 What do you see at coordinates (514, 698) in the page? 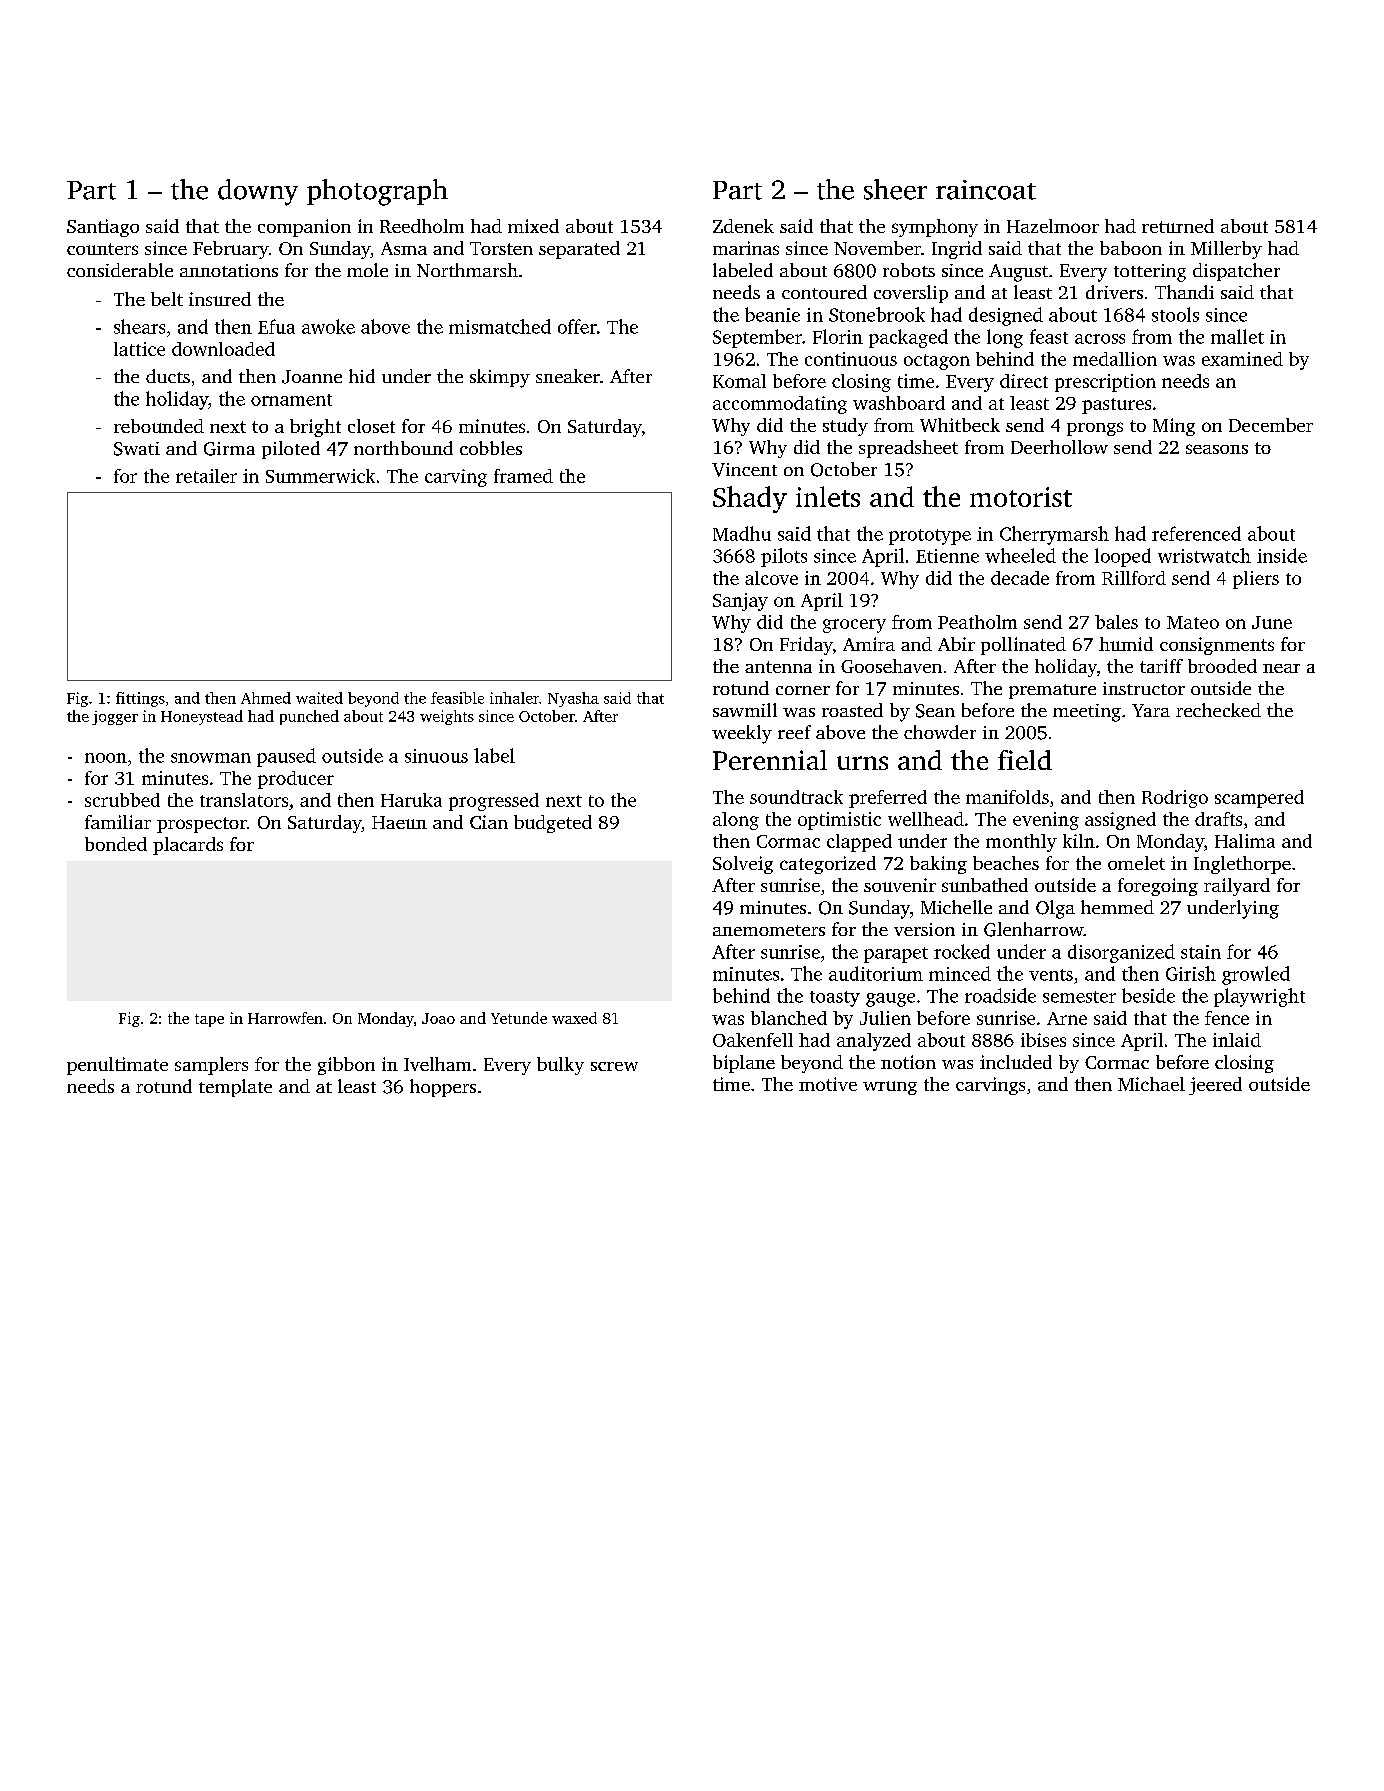
I see `inhaler` at bounding box center [514, 698].
